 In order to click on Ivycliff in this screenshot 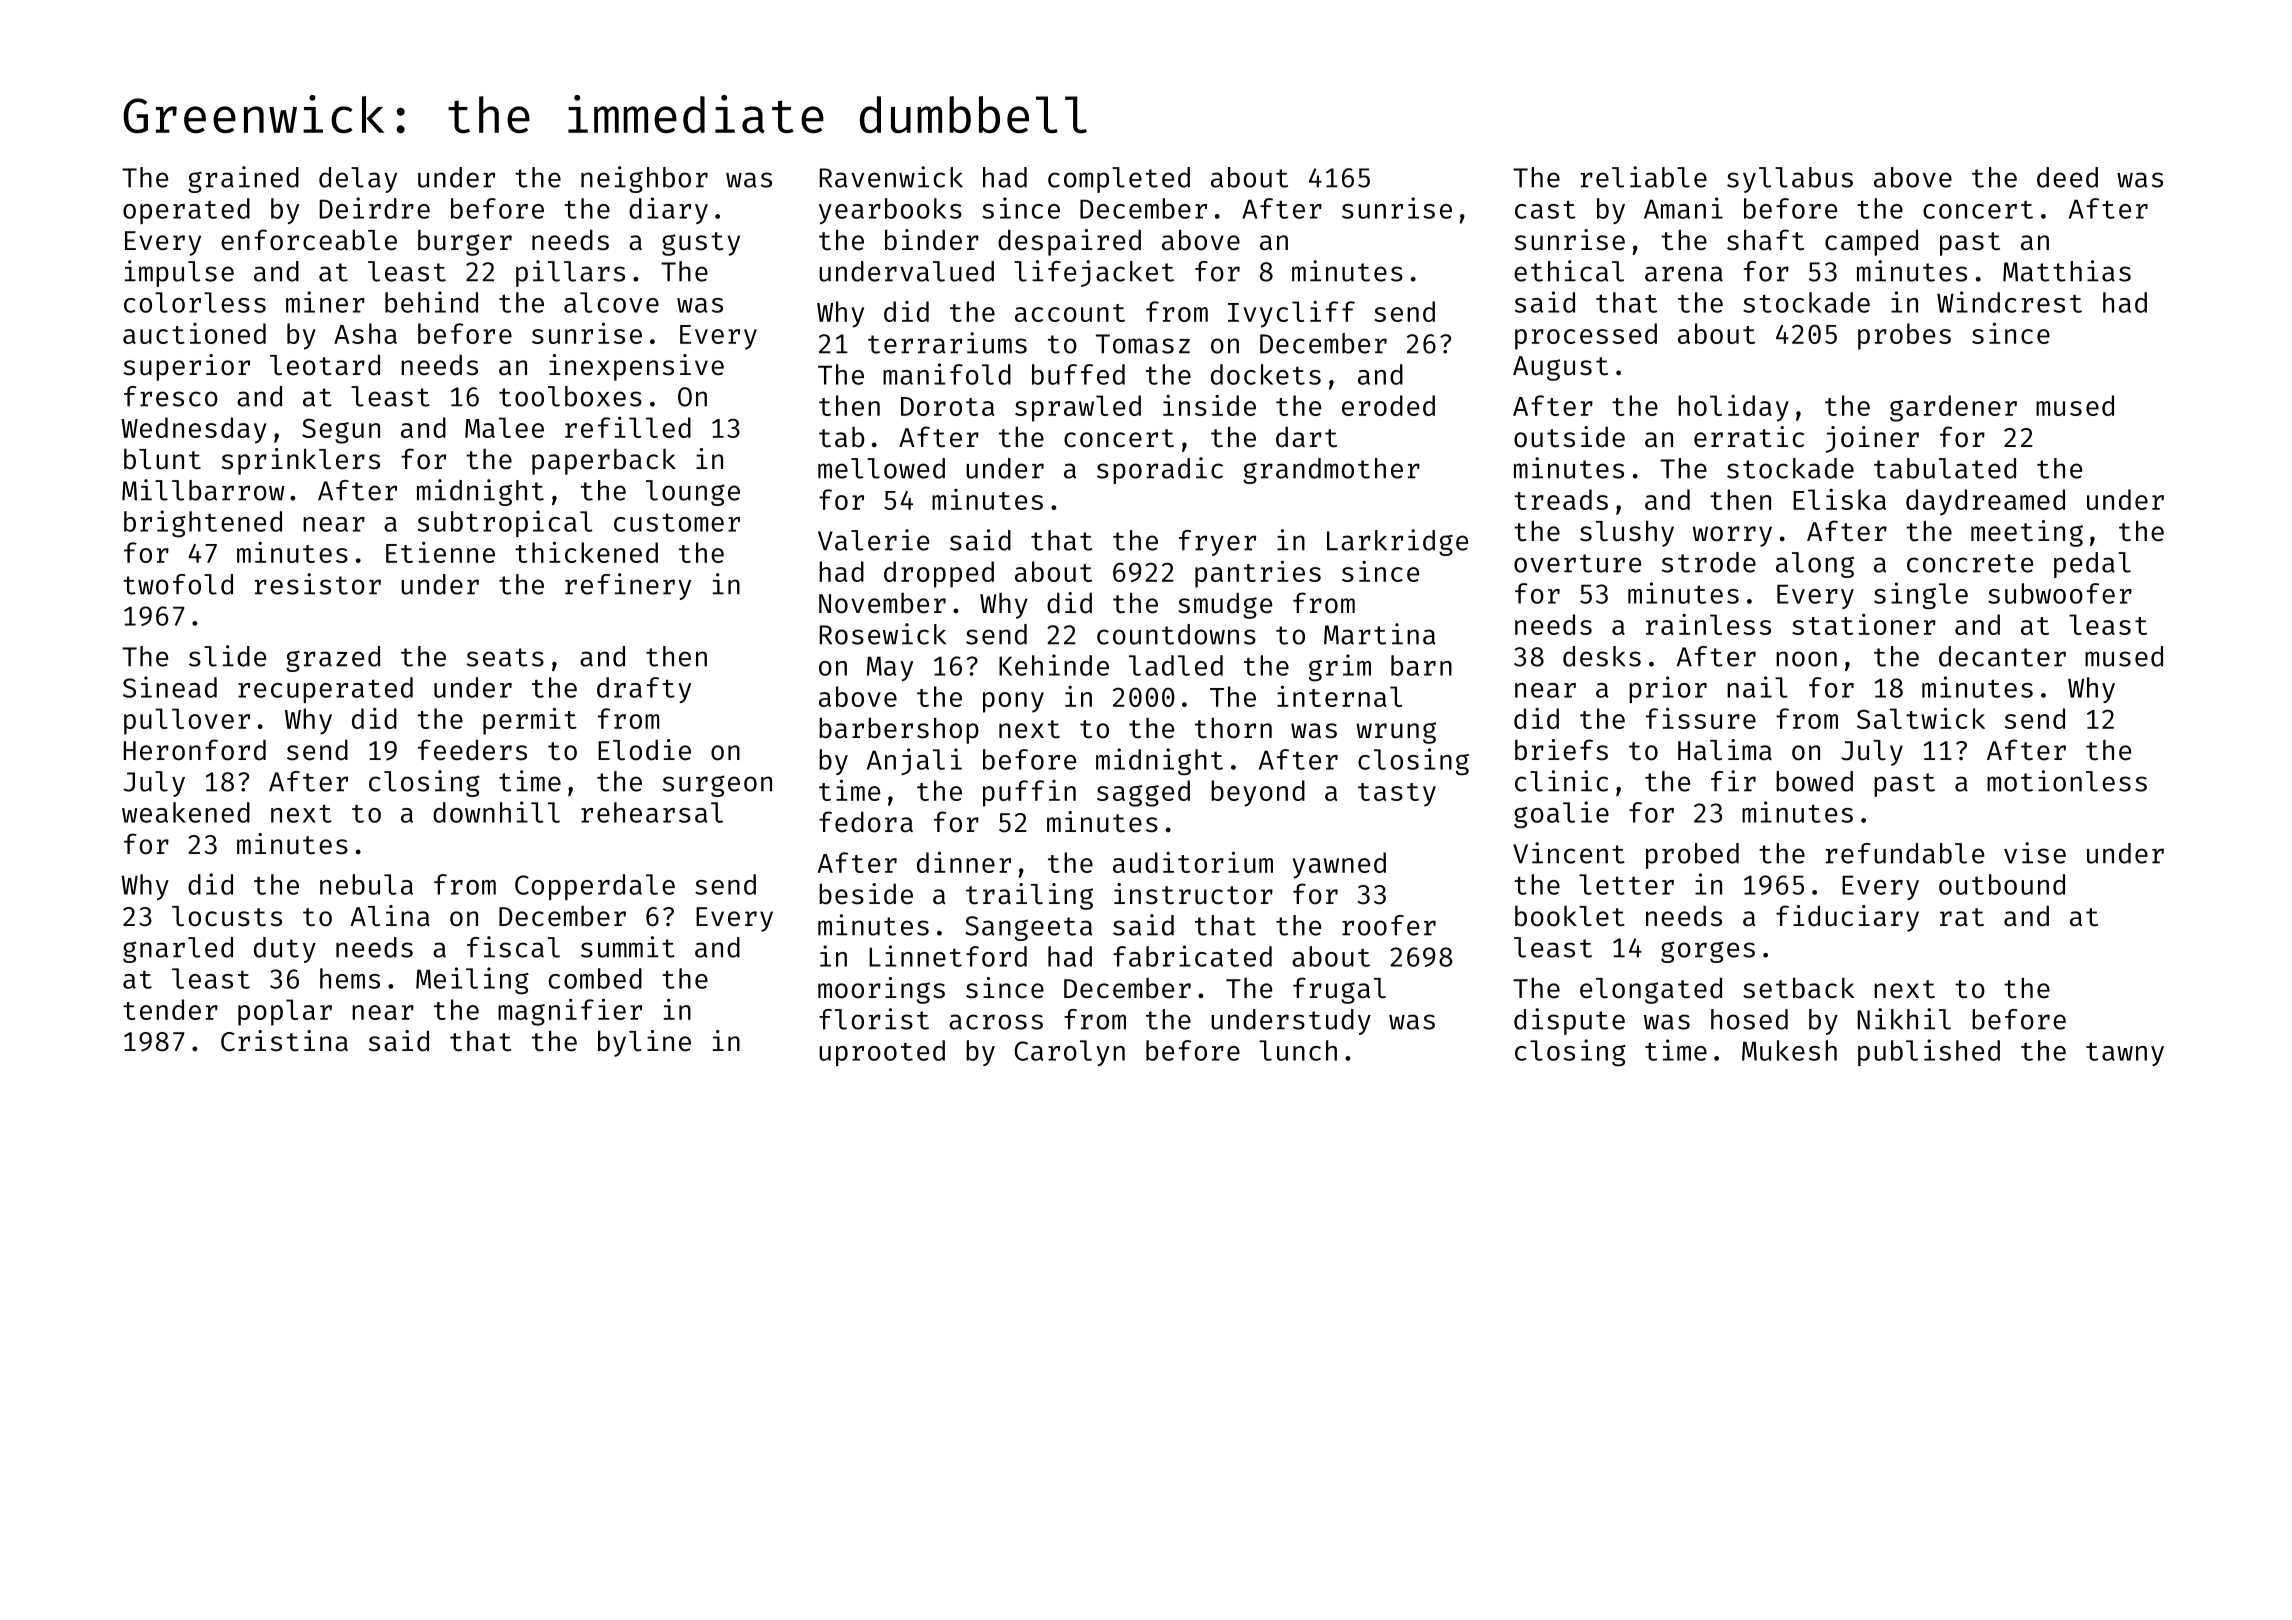, I will do `click(1291, 314)`.
